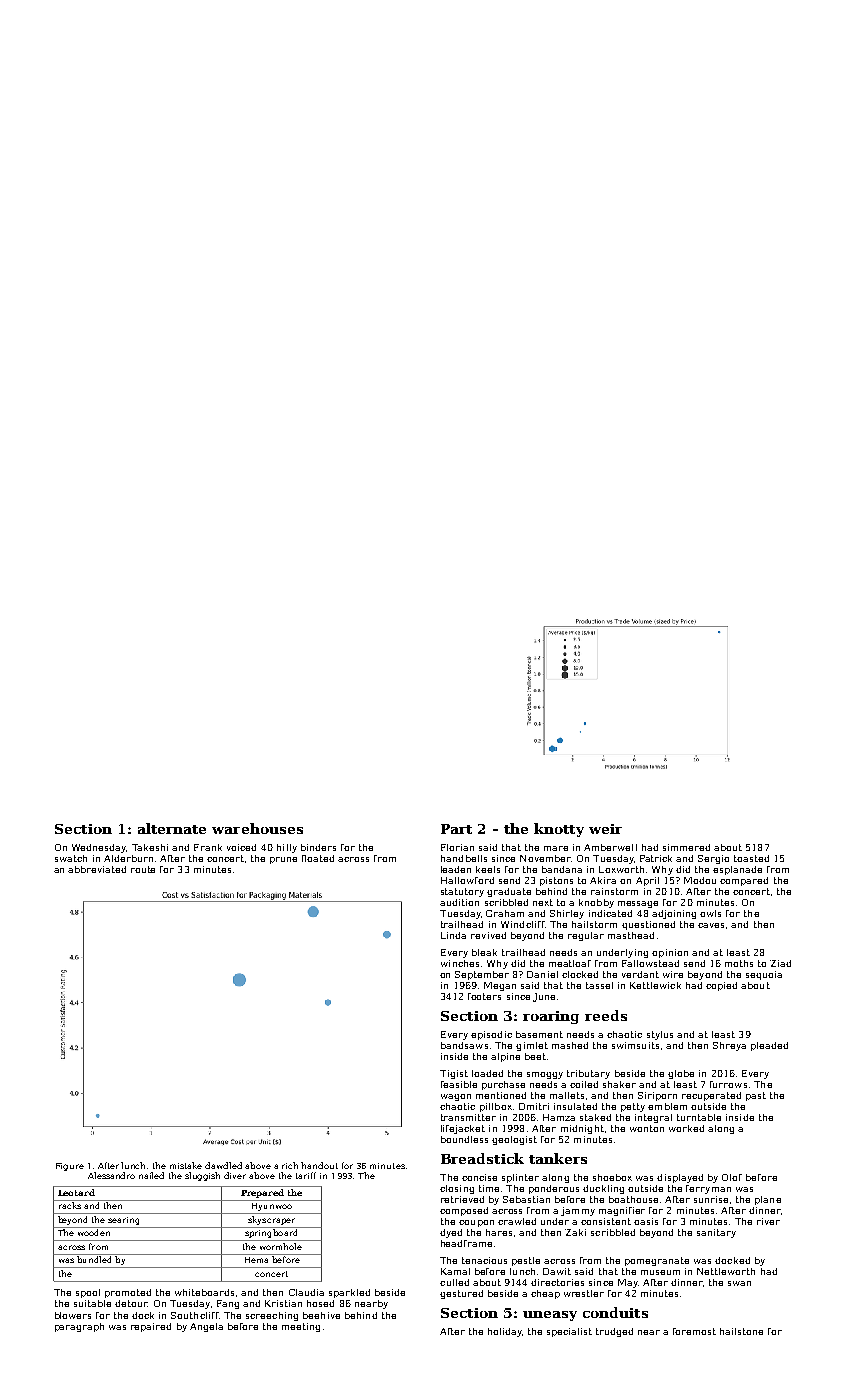  Describe the element at coordinates (468, 1117) in the screenshot. I see `transmitter` at that location.
